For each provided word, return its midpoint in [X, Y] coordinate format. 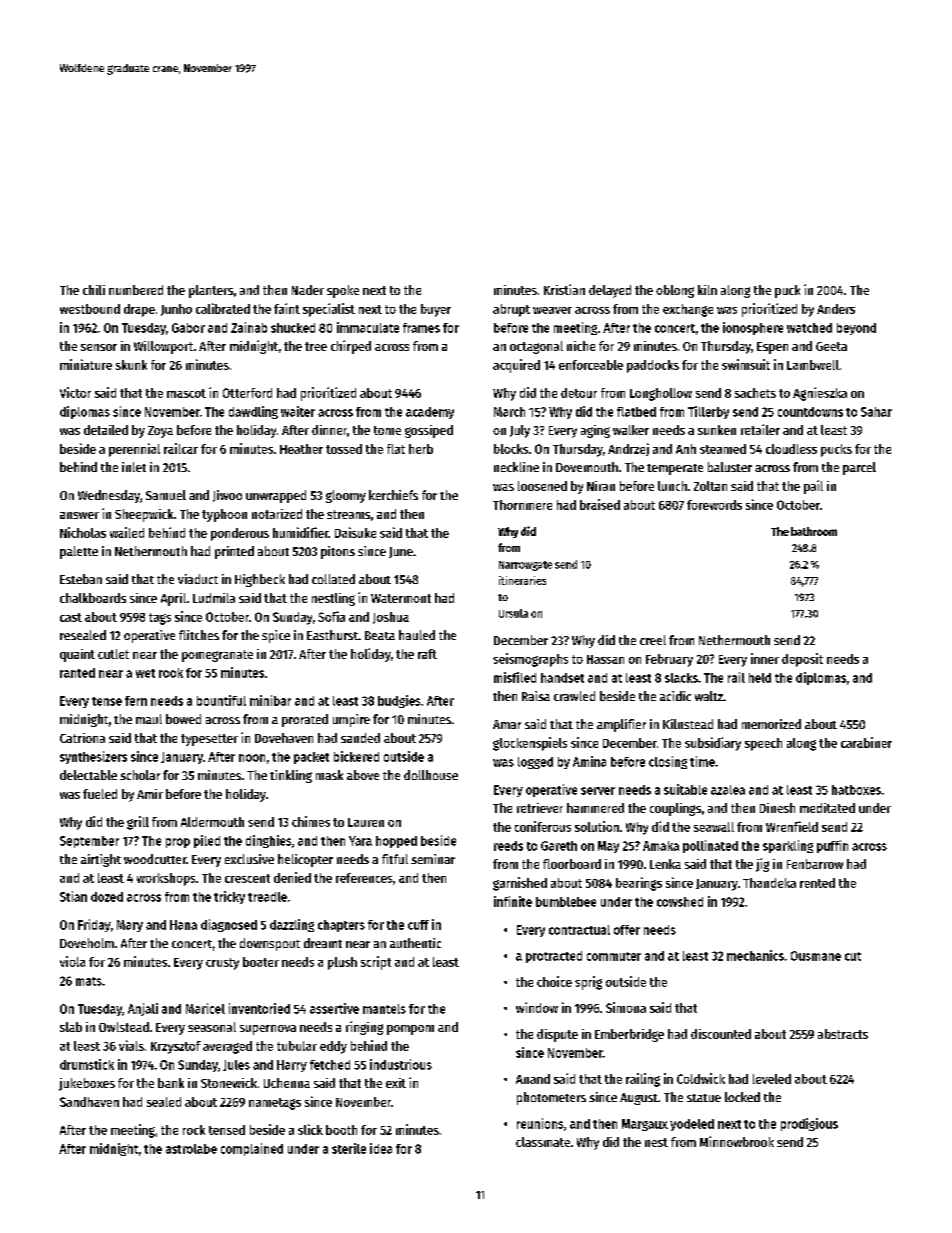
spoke [343, 291]
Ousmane [816, 956]
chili [94, 290]
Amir [150, 794]
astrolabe [191, 1149]
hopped [396, 842]
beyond [856, 329]
